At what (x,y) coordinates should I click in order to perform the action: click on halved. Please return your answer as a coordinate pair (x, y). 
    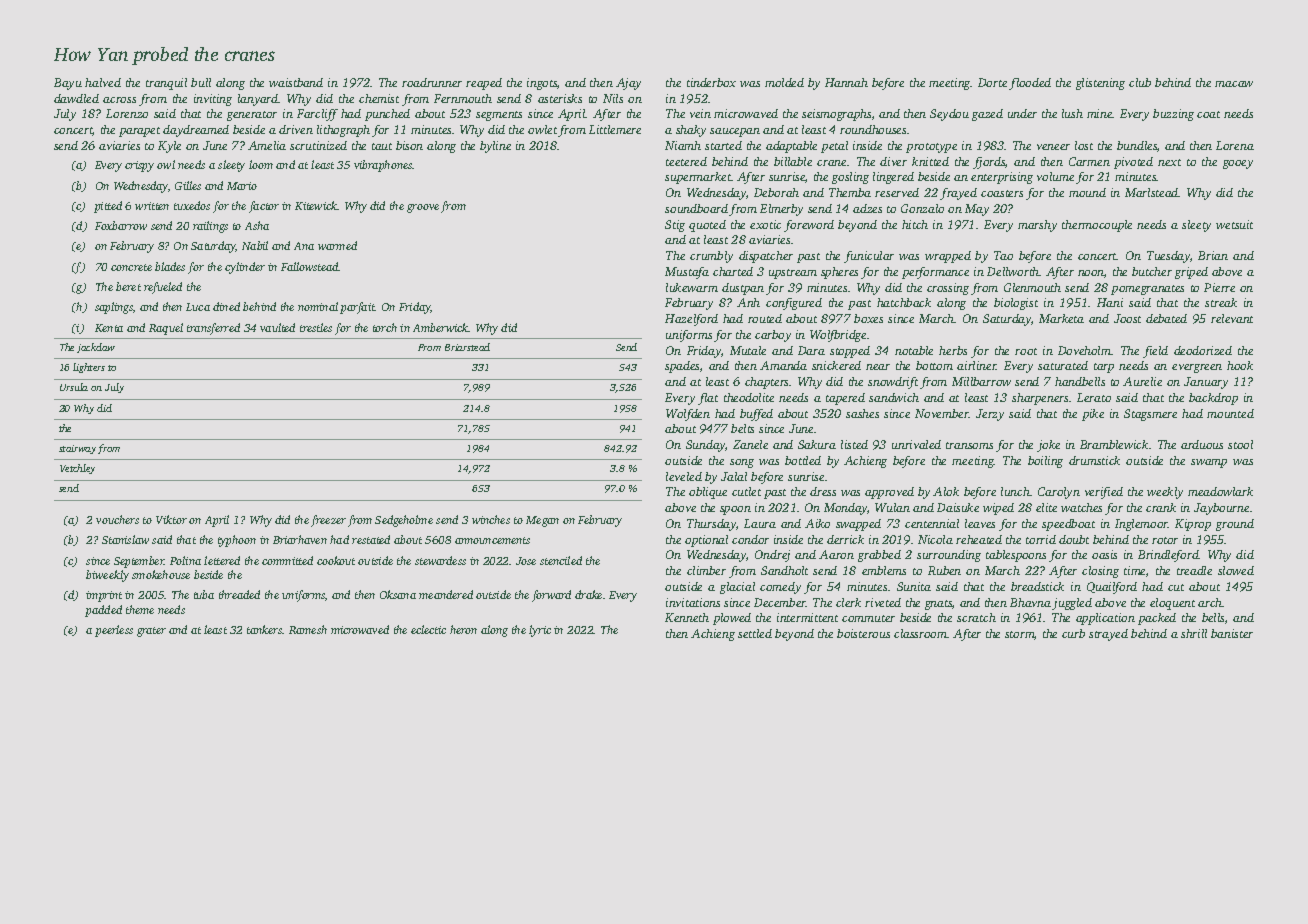
    Looking at the image, I should click on (103, 82).
